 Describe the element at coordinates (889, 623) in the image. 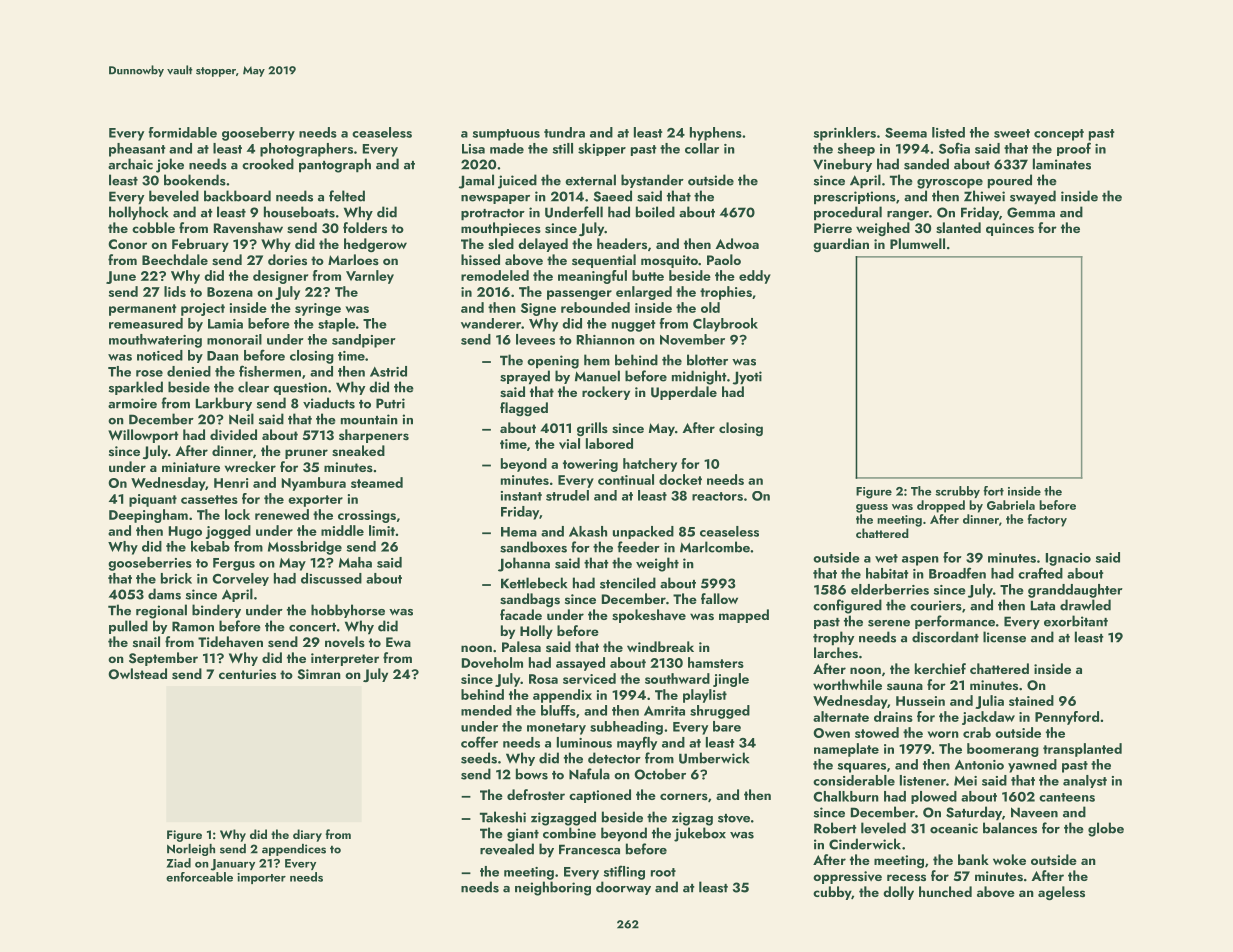

I see `serene` at that location.
